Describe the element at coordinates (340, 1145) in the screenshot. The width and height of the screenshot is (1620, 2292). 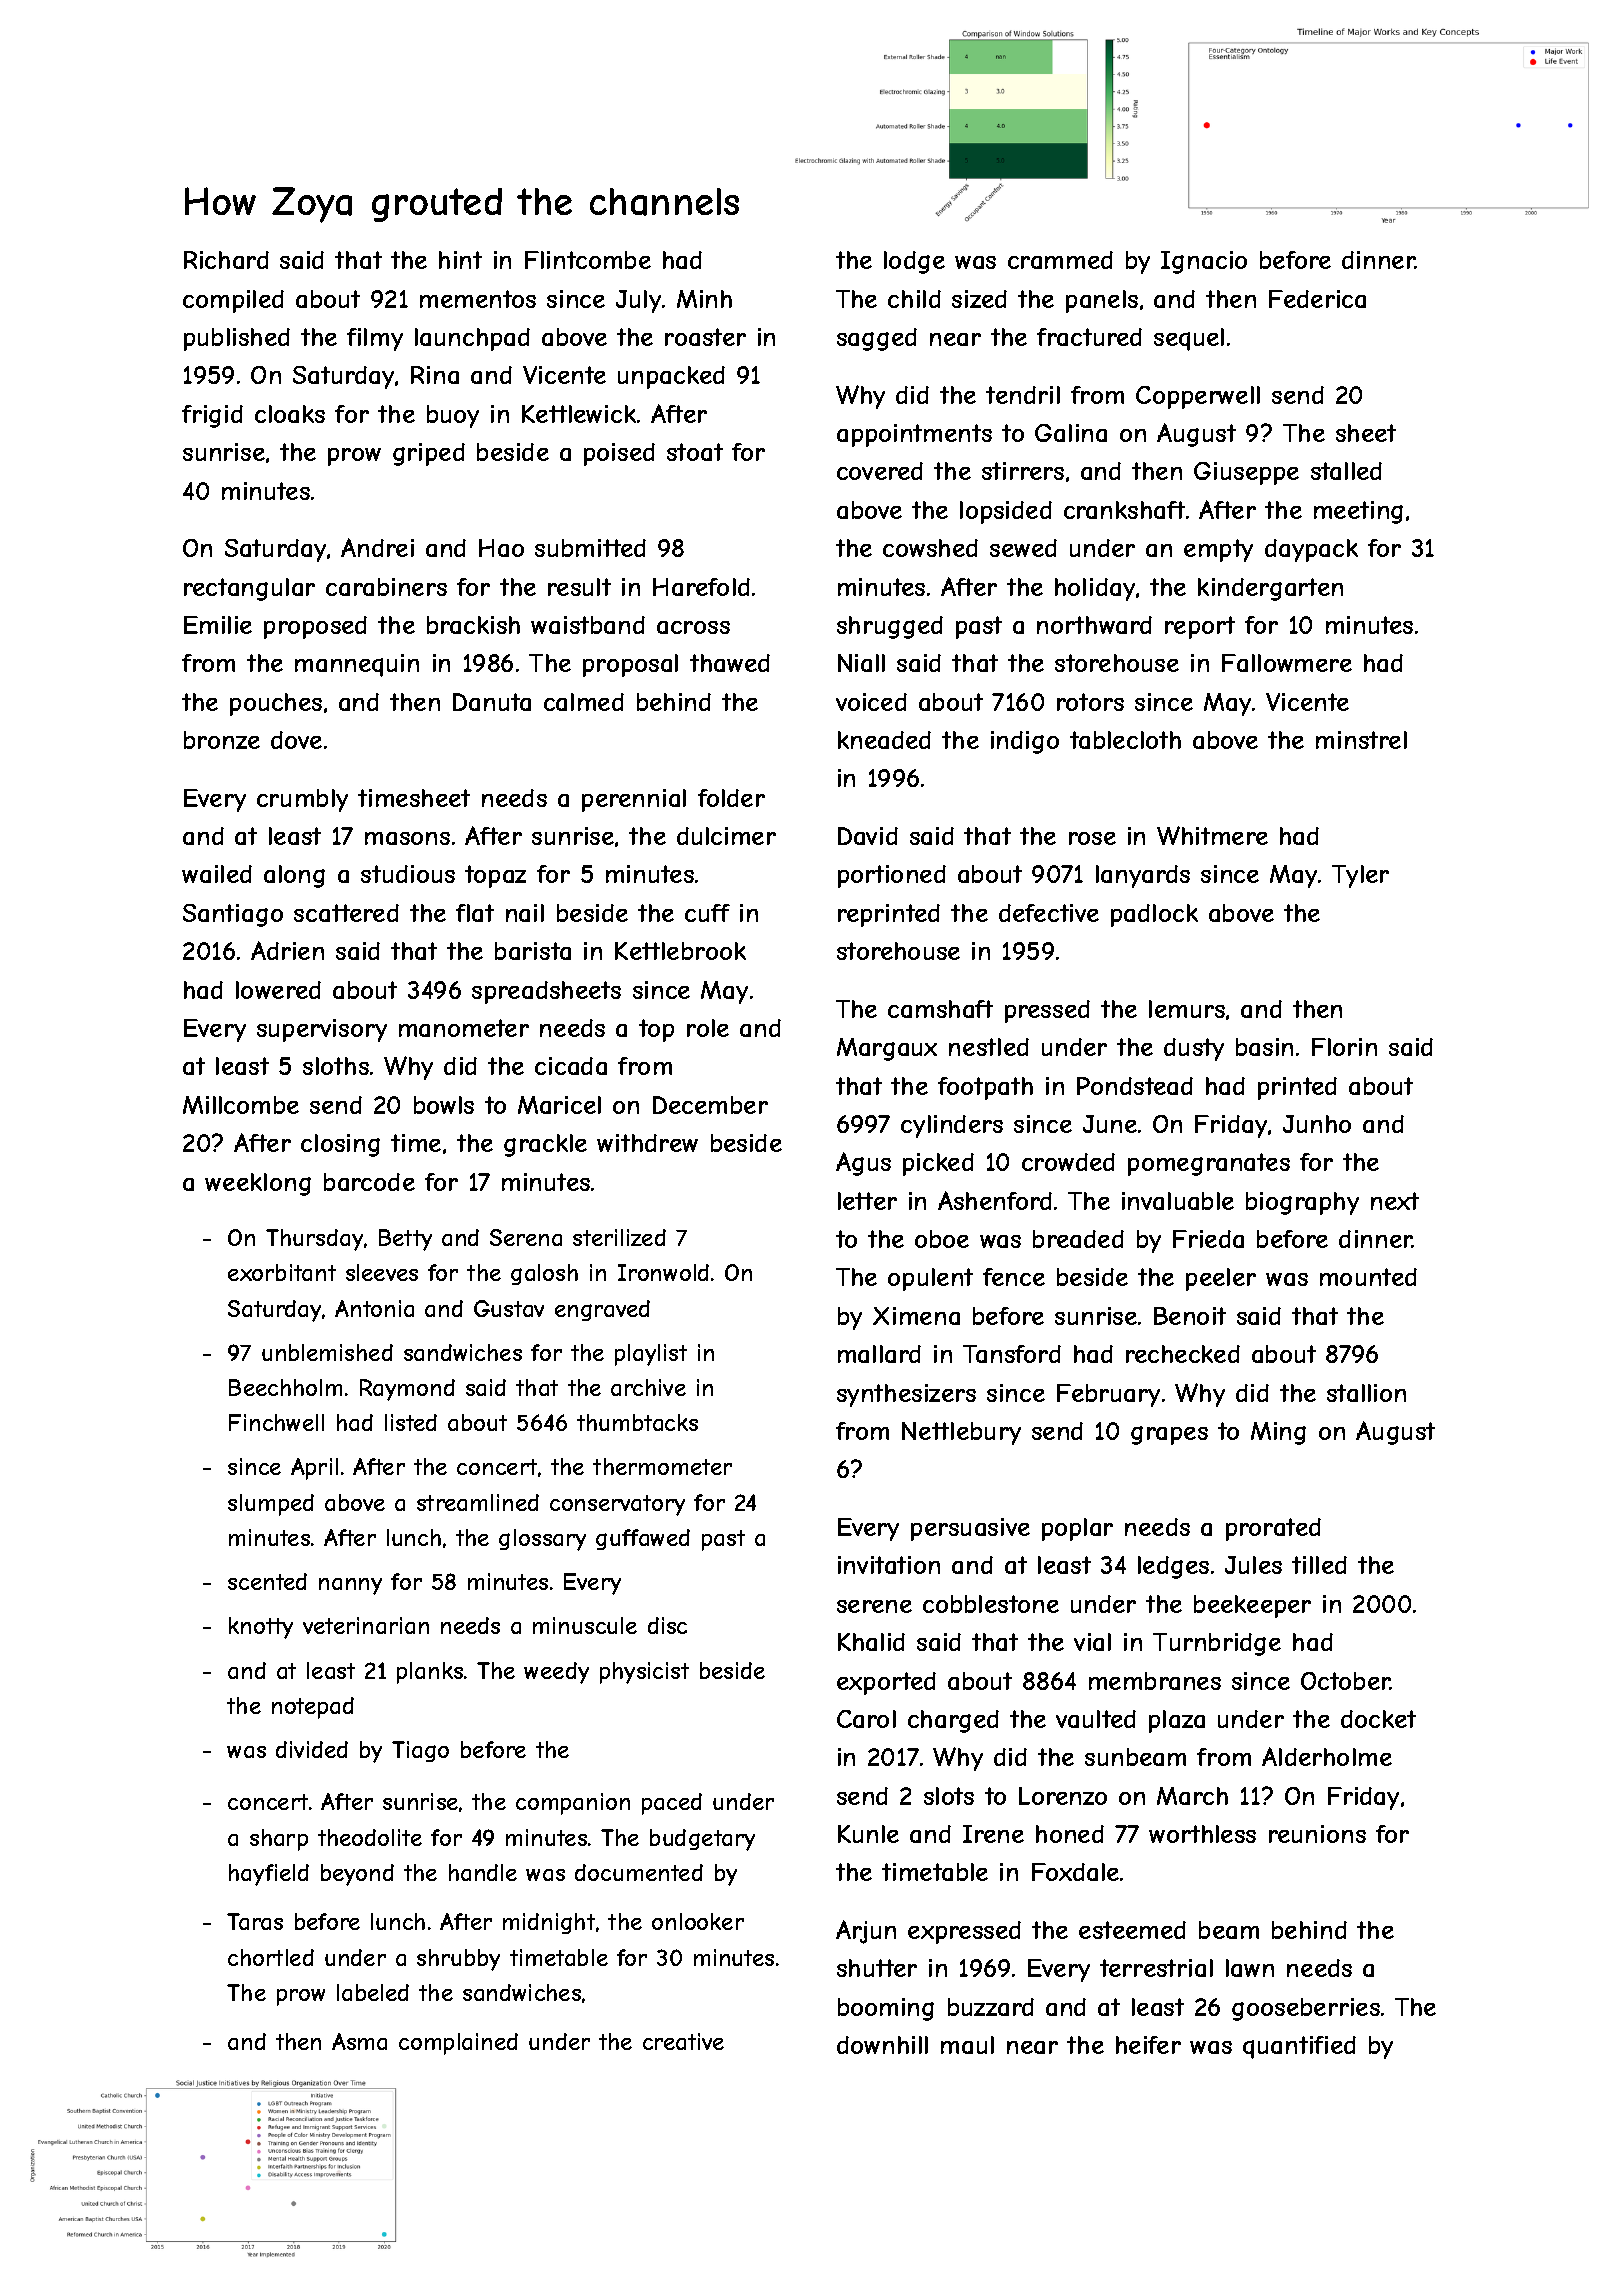
I see `closing` at that location.
